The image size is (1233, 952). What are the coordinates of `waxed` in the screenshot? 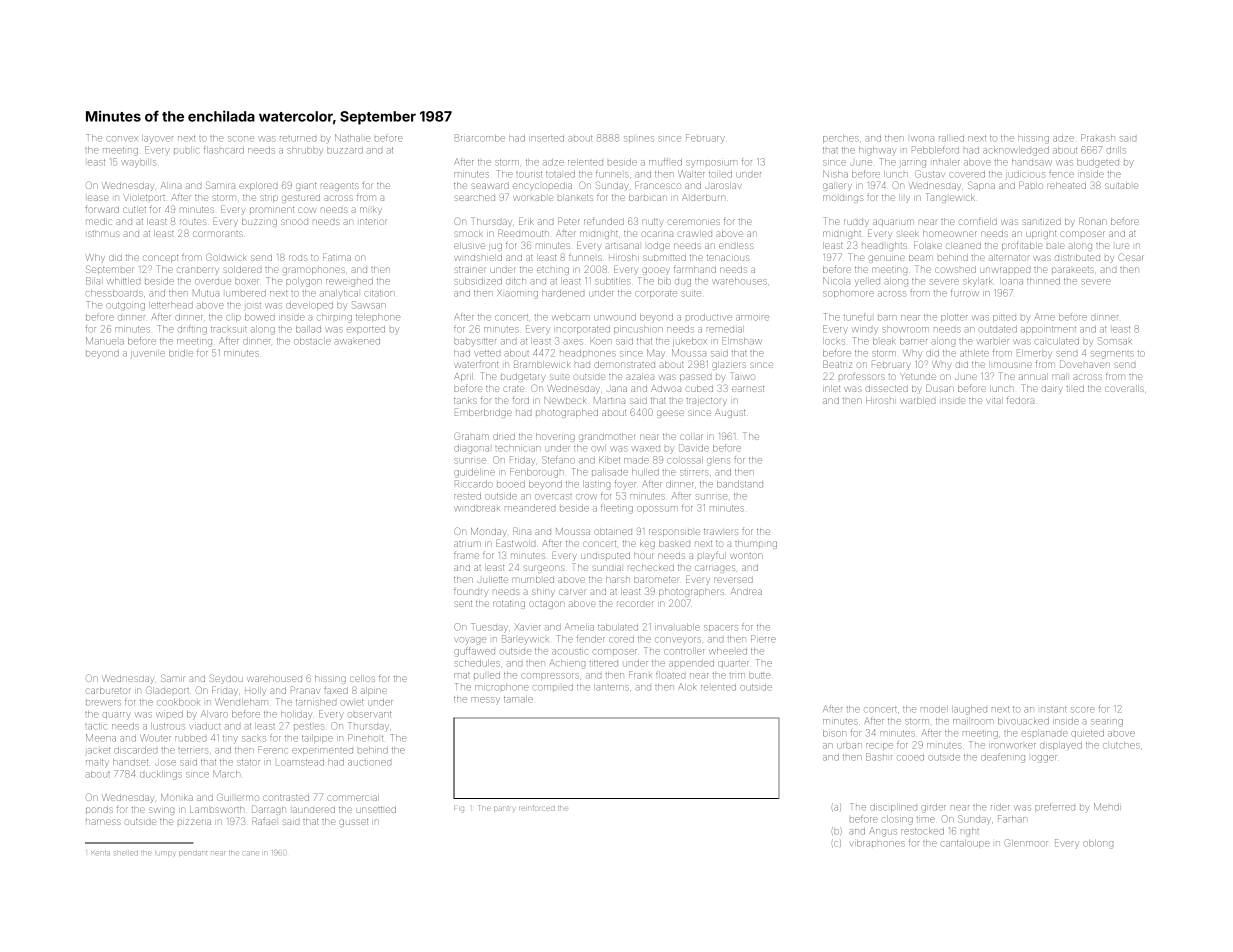 It's located at (646, 449).
